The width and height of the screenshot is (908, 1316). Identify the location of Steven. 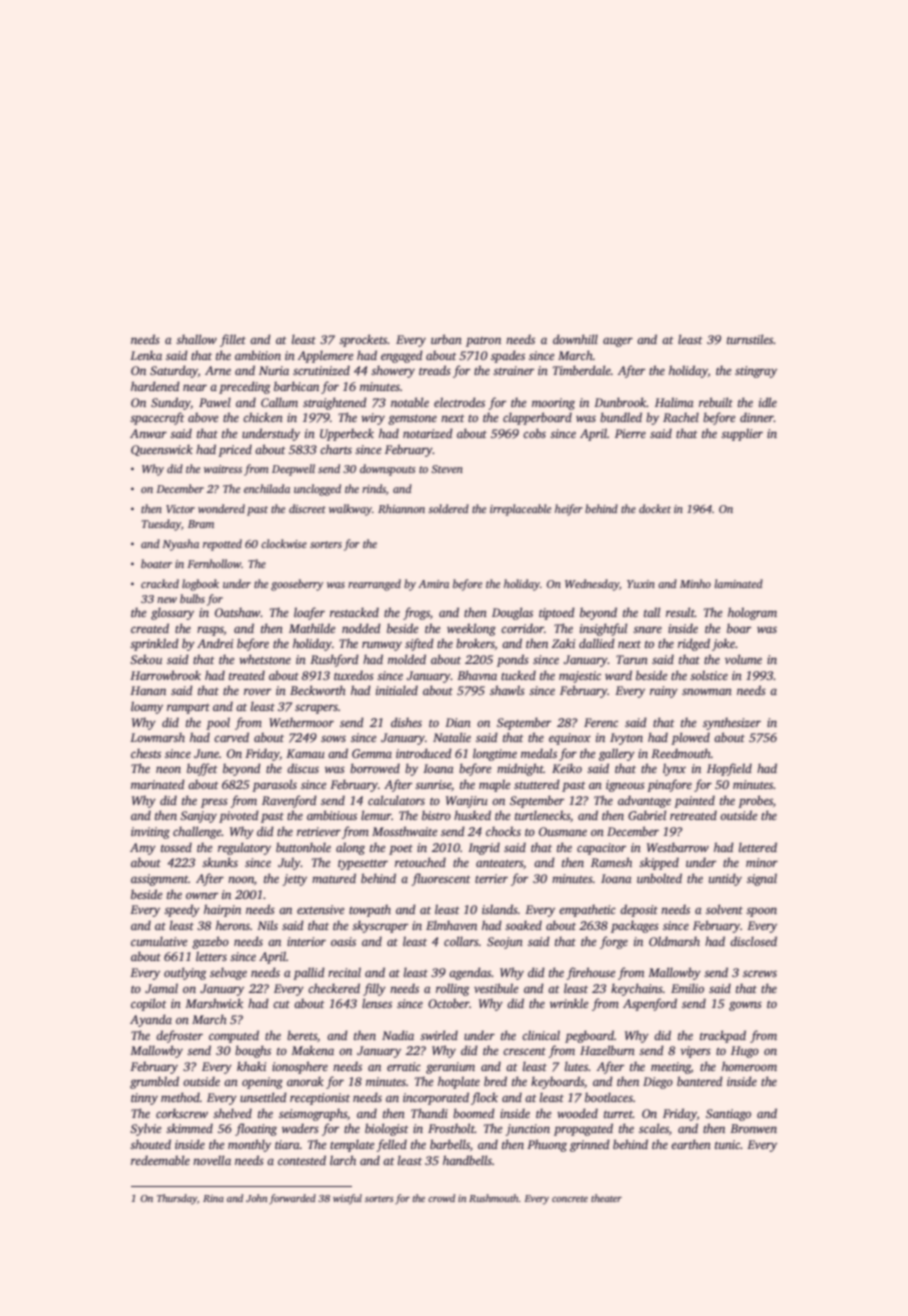
(447, 469).
